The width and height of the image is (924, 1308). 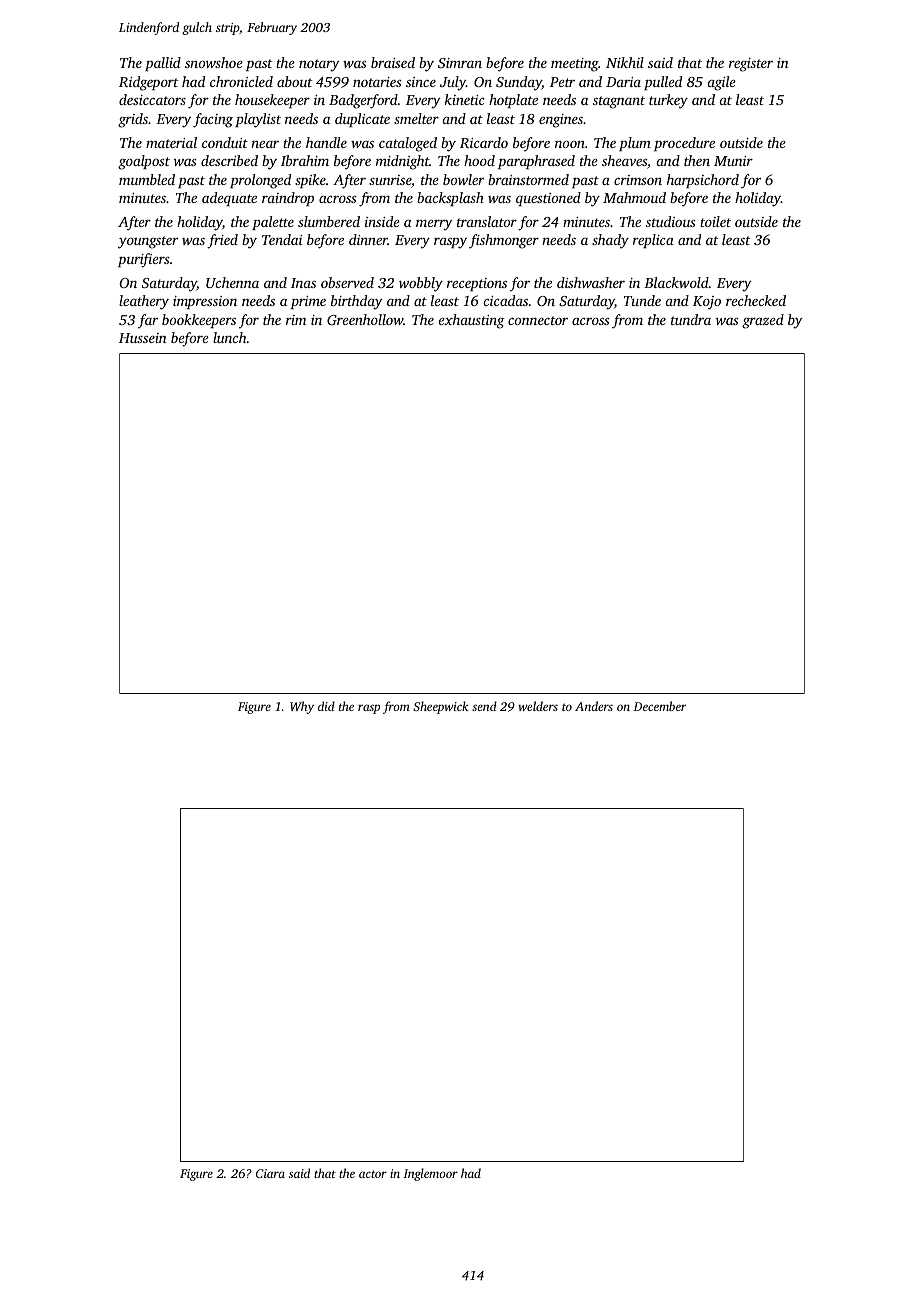 I want to click on connector, so click(x=538, y=320).
